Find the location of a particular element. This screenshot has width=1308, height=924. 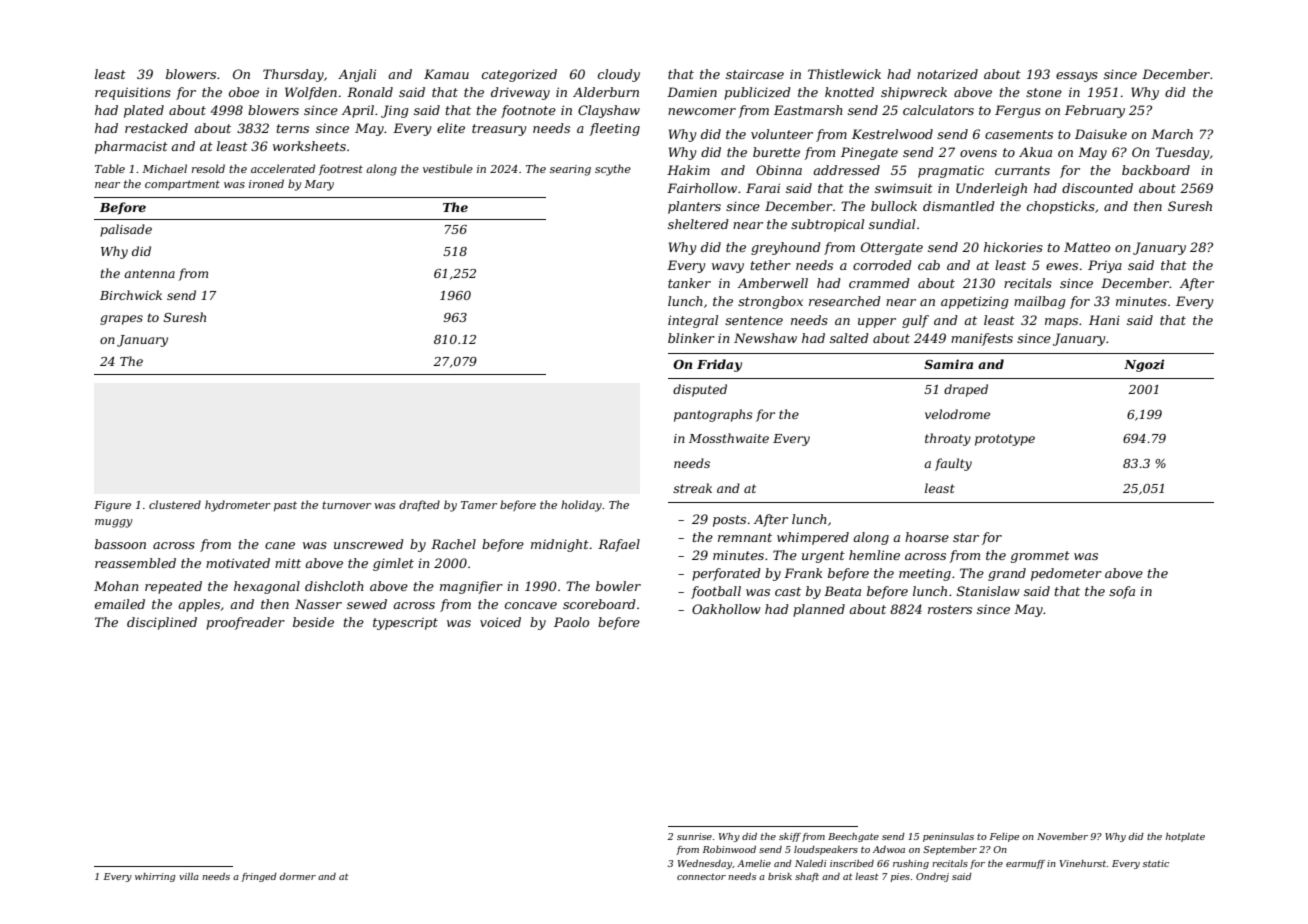

pantographs is located at coordinates (713, 415).
